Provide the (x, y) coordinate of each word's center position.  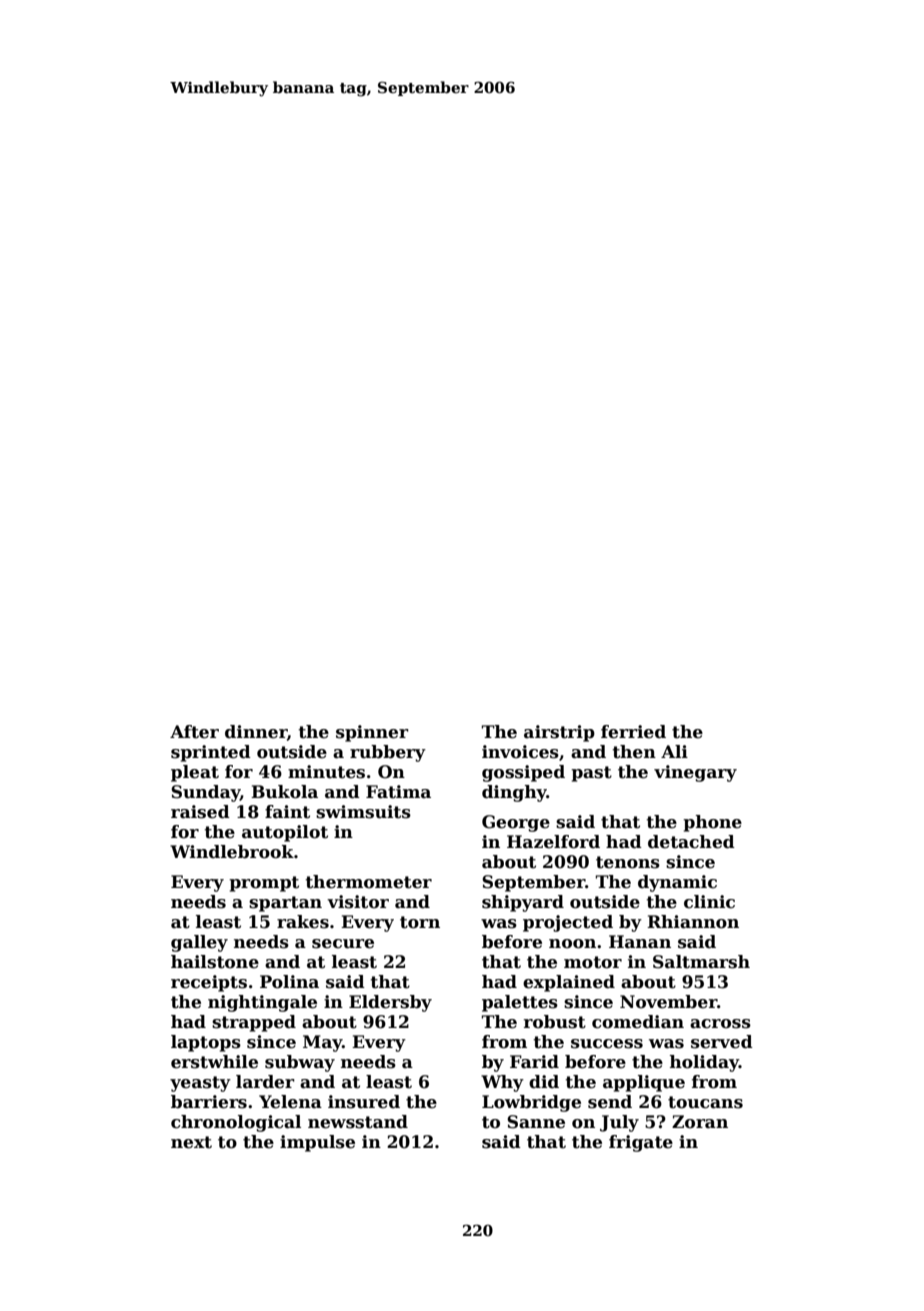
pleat (195, 773)
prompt (264, 884)
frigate (641, 1143)
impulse (317, 1143)
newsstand (358, 1122)
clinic (709, 902)
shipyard (523, 903)
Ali (674, 751)
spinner (372, 733)
